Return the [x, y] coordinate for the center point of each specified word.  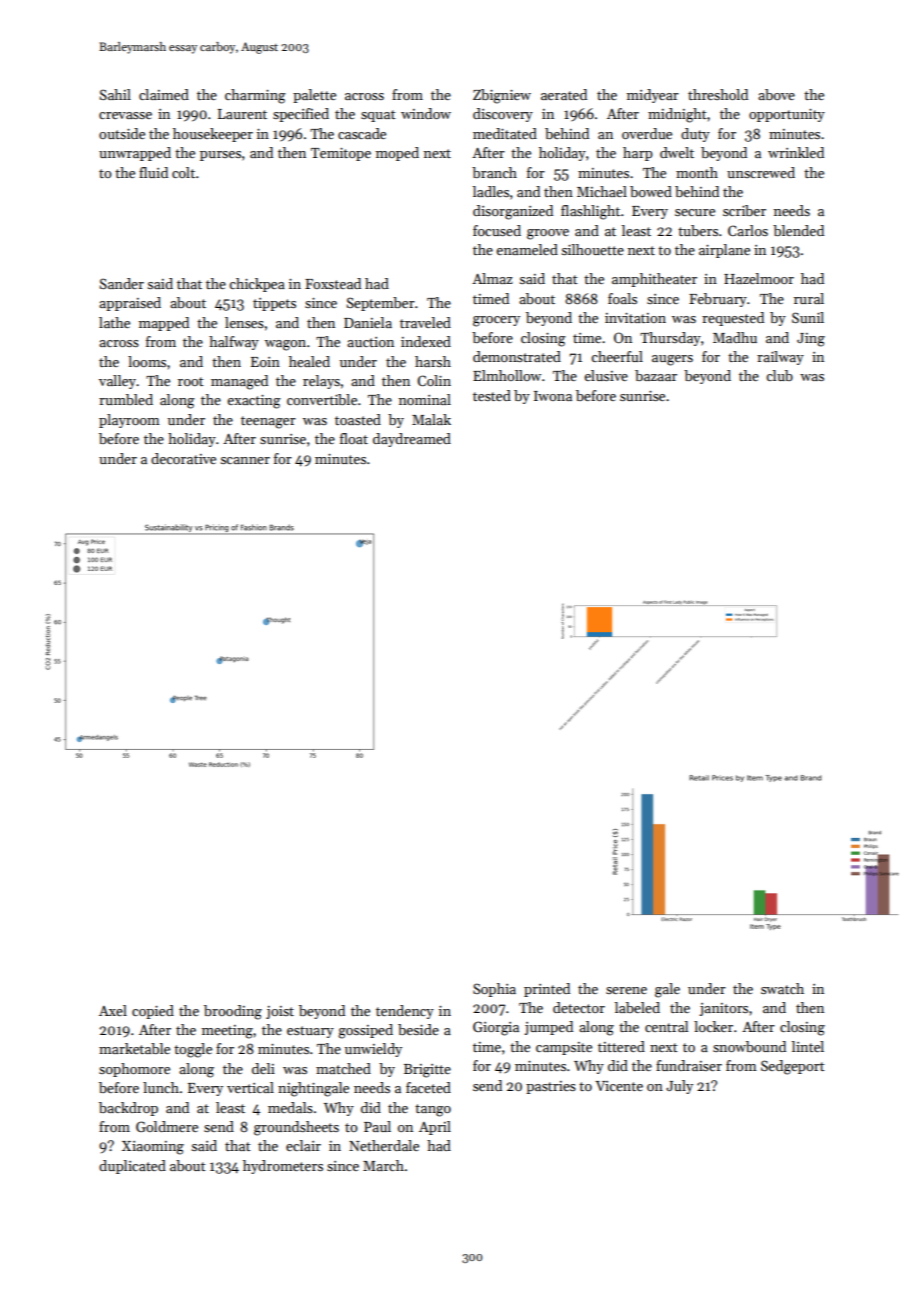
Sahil [115, 94]
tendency [405, 1012]
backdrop [128, 1109]
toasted [358, 419]
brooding [233, 1012]
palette [314, 96]
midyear [653, 96]
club [779, 375]
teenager [268, 422]
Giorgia [496, 1028]
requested [733, 319]
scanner [245, 460]
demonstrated [517, 356]
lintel [808, 1046]
